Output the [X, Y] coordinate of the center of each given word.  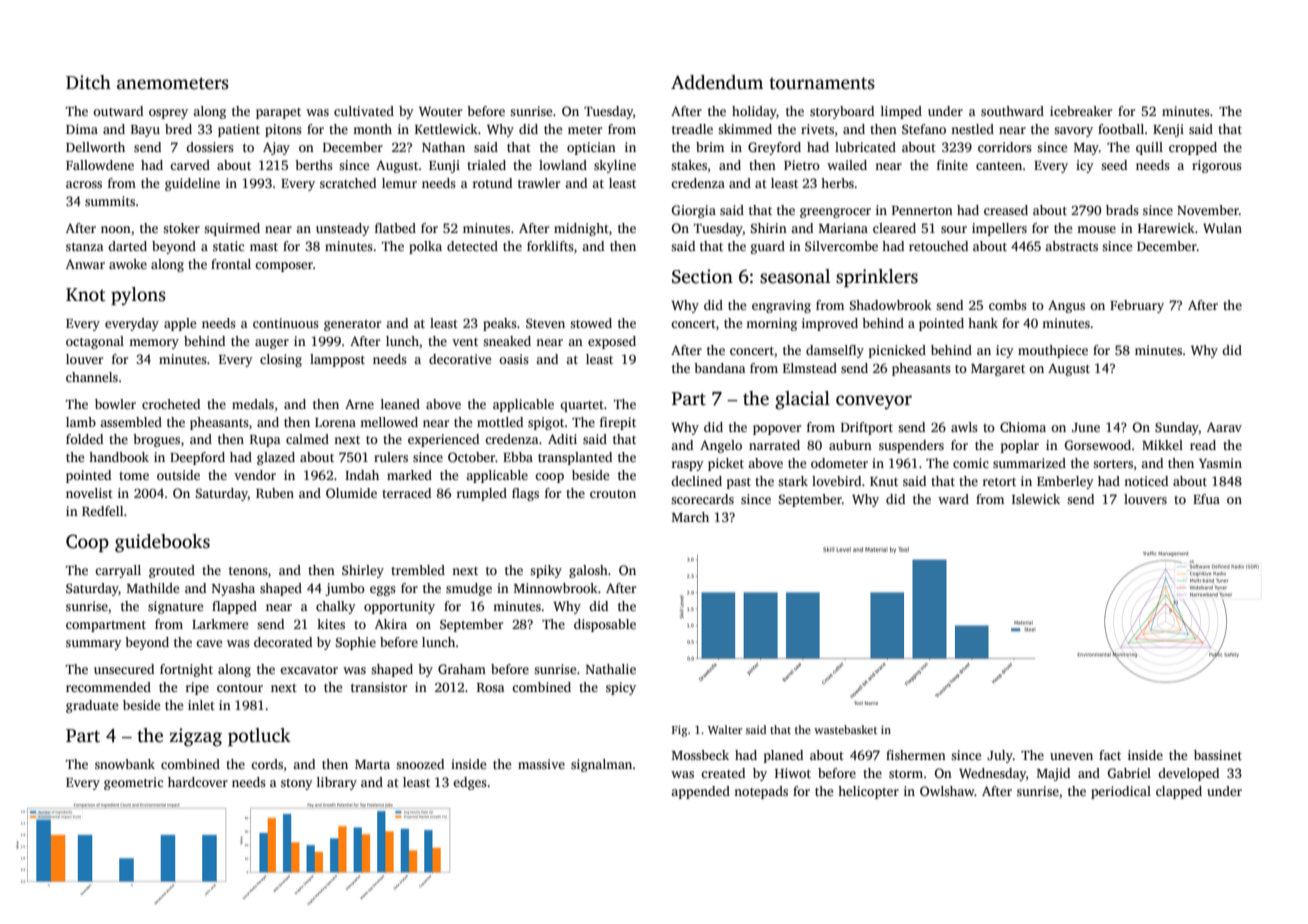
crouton [613, 494]
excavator [309, 670]
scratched [348, 183]
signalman [601, 765]
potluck [259, 737]
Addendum [717, 82]
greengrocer [835, 213]
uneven [1071, 756]
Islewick [1036, 499]
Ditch [88, 82]
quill [1149, 148]
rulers [391, 457]
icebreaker [1081, 111]
